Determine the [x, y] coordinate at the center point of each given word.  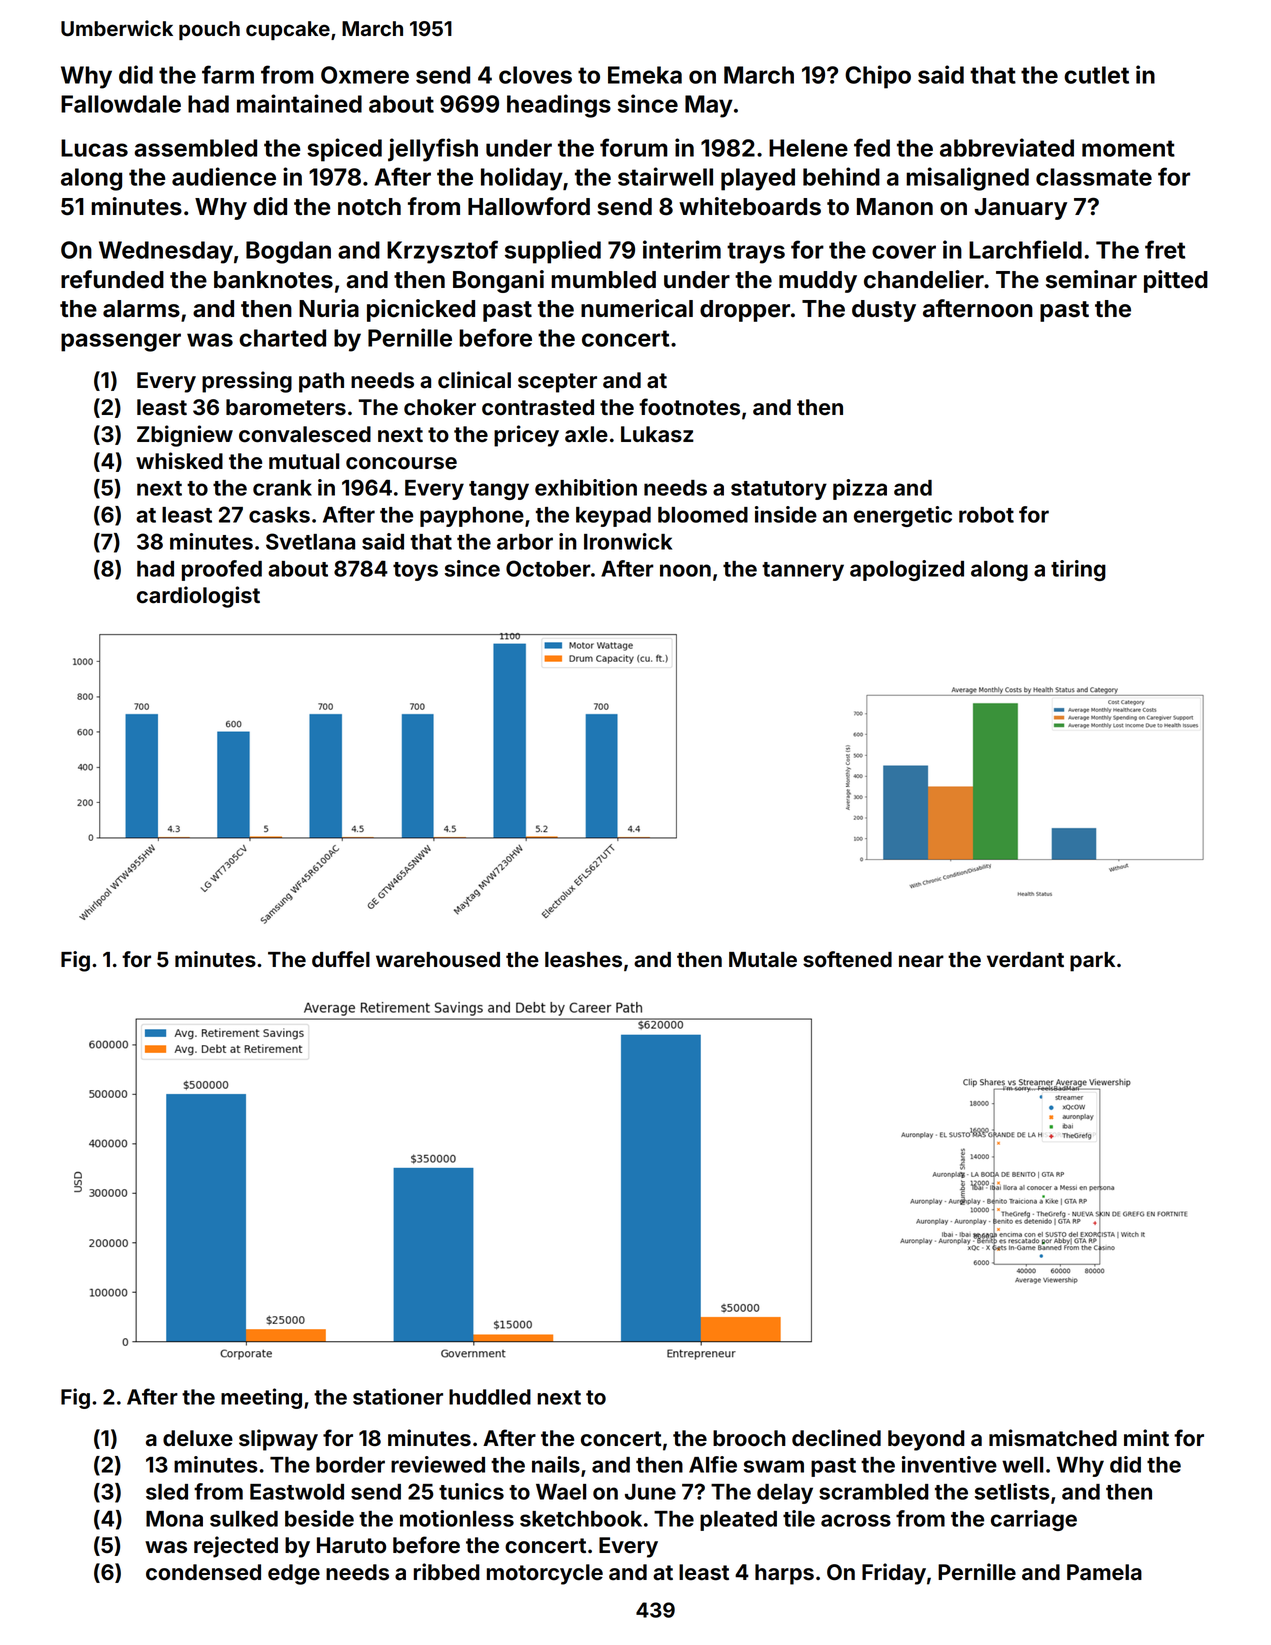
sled [167, 1492]
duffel [341, 959]
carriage [1034, 1520]
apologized [907, 570]
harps [784, 1574]
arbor [525, 542]
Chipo [878, 77]
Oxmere [365, 75]
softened [847, 959]
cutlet [1096, 75]
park [1092, 962]
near [921, 961]
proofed [222, 570]
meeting [261, 1398]
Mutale [763, 960]
